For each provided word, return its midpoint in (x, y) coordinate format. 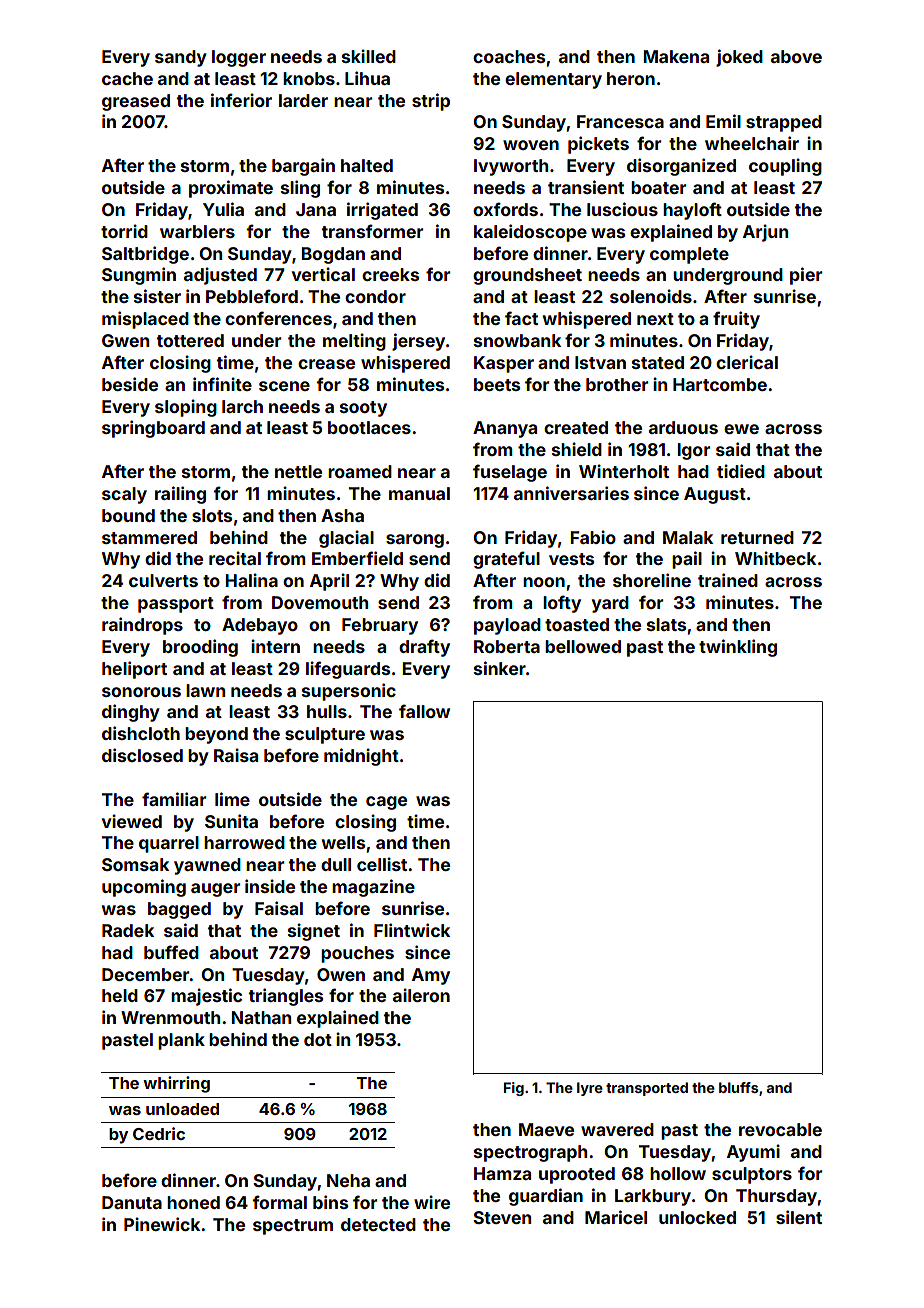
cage (386, 803)
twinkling (738, 648)
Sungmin (139, 276)
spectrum (293, 1227)
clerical (747, 362)
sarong (415, 541)
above (796, 56)
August (715, 495)
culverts (163, 580)
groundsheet (527, 276)
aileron (421, 995)
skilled (369, 56)
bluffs (738, 1087)
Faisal (279, 908)
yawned (207, 866)
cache (127, 78)
